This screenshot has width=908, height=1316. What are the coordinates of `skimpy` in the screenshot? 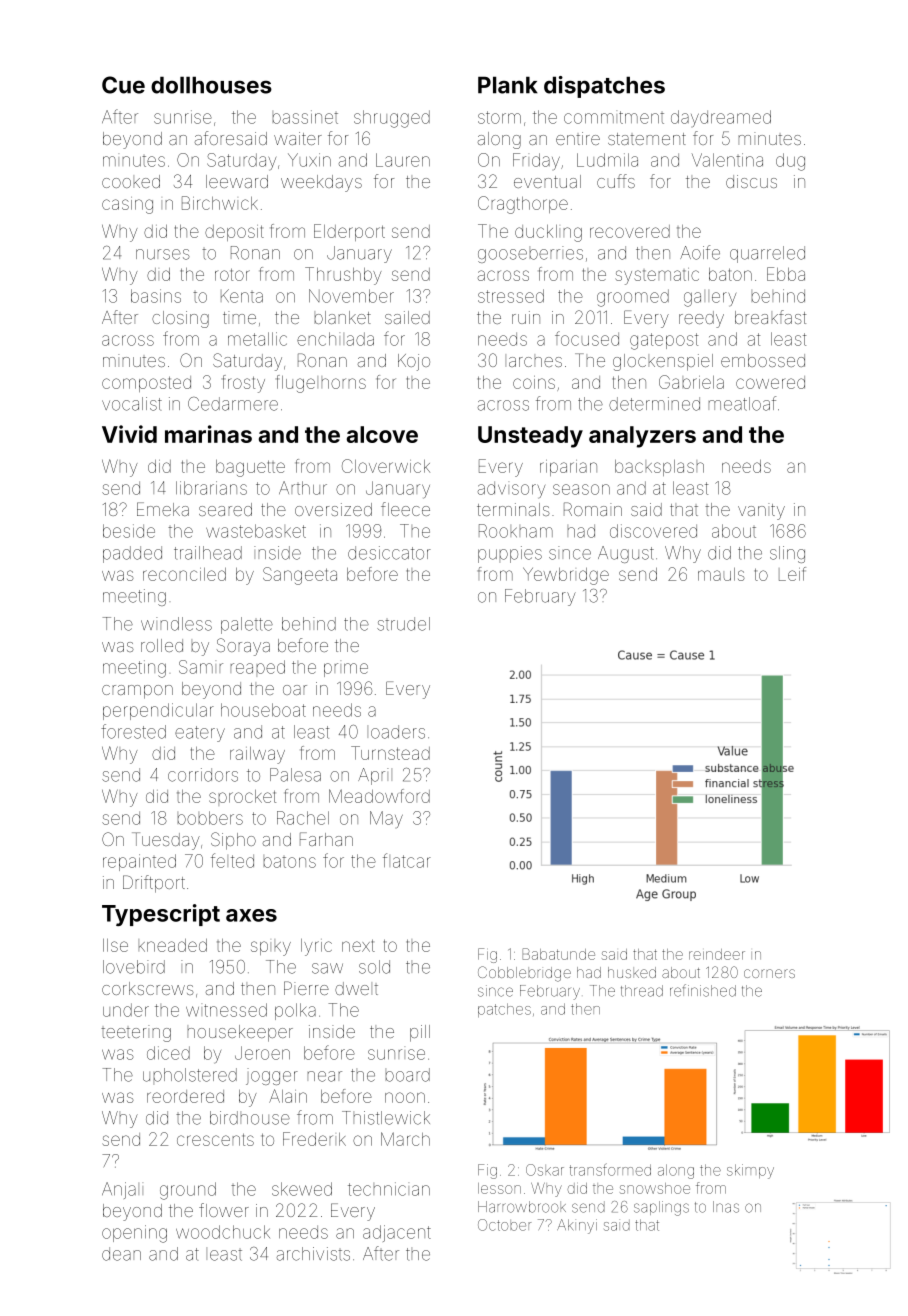 It's located at (750, 1171).
